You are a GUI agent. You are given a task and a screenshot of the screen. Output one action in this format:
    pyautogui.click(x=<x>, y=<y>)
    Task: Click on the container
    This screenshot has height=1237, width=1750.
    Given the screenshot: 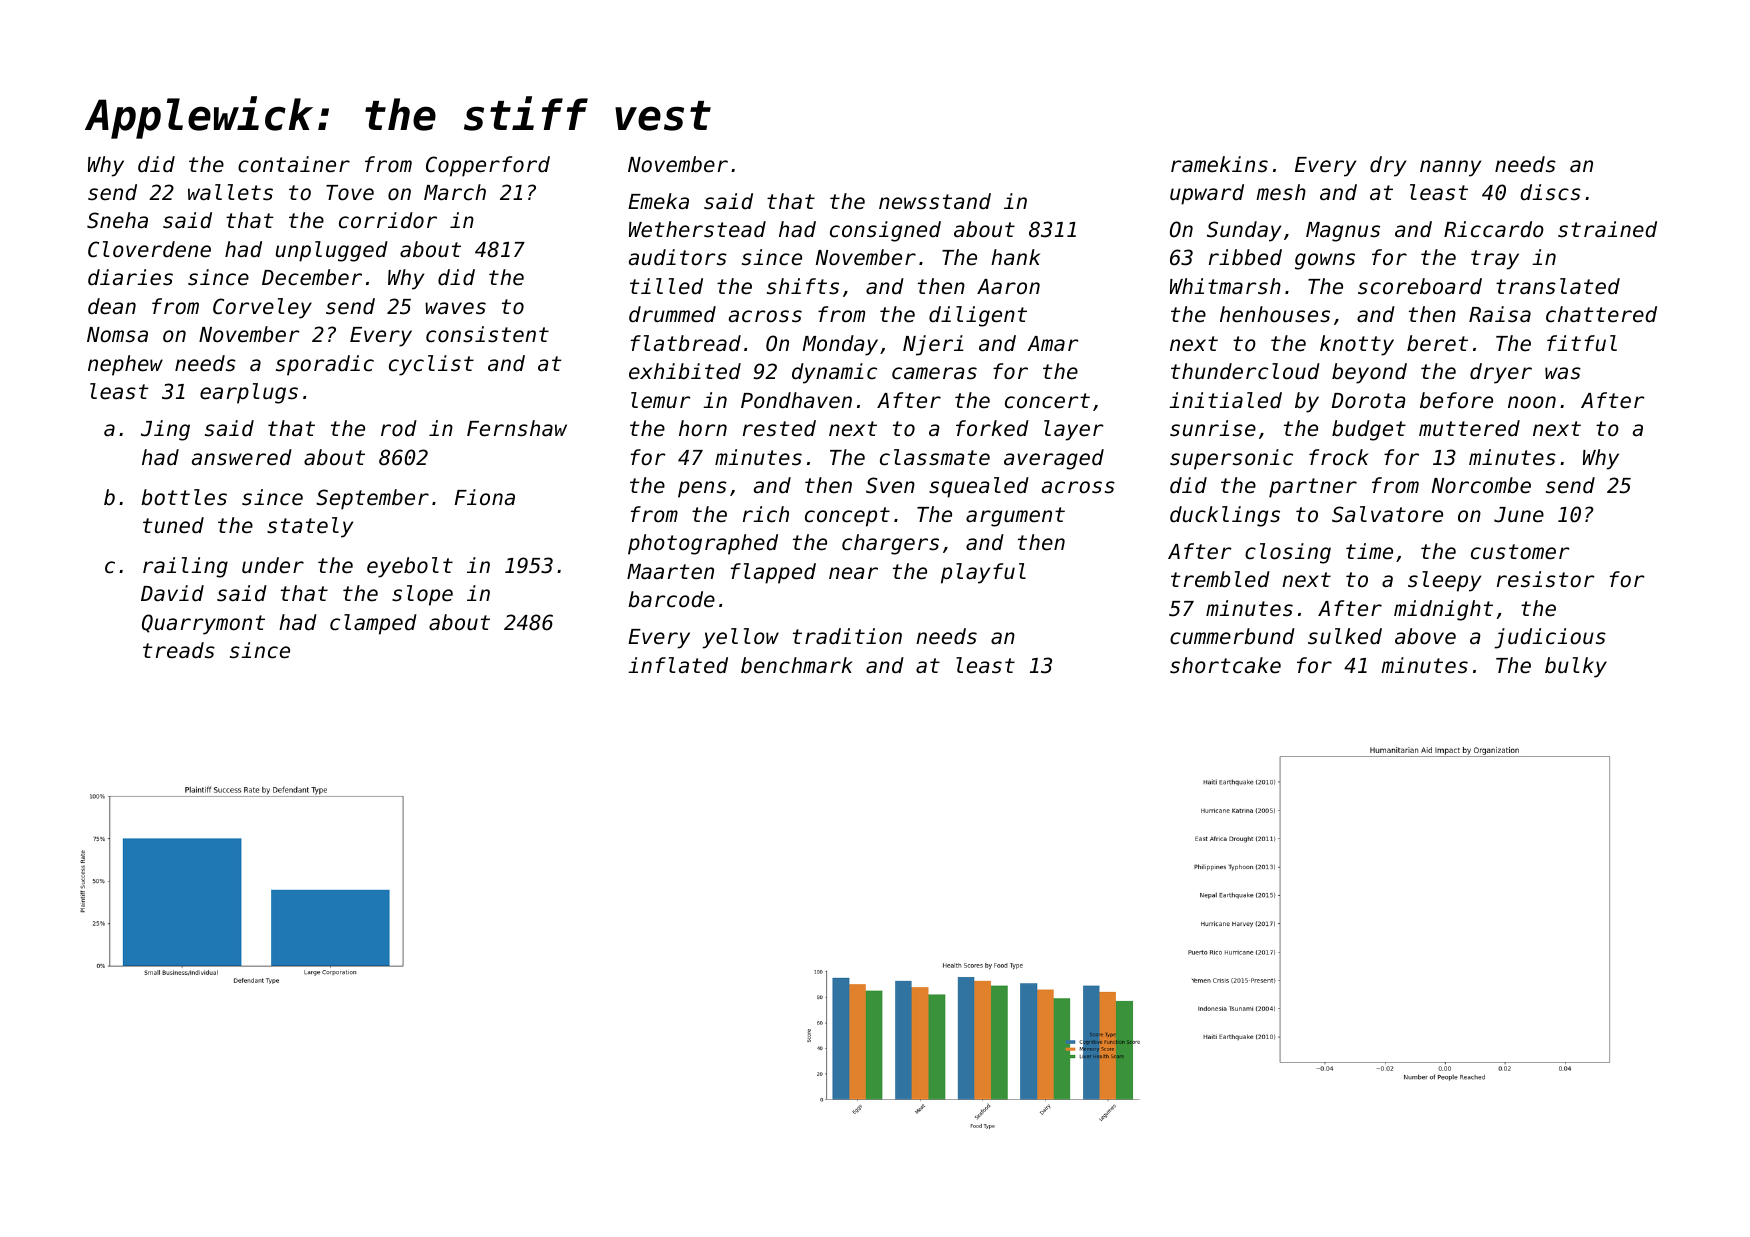 What is the action you would take?
    pyautogui.click(x=294, y=164)
